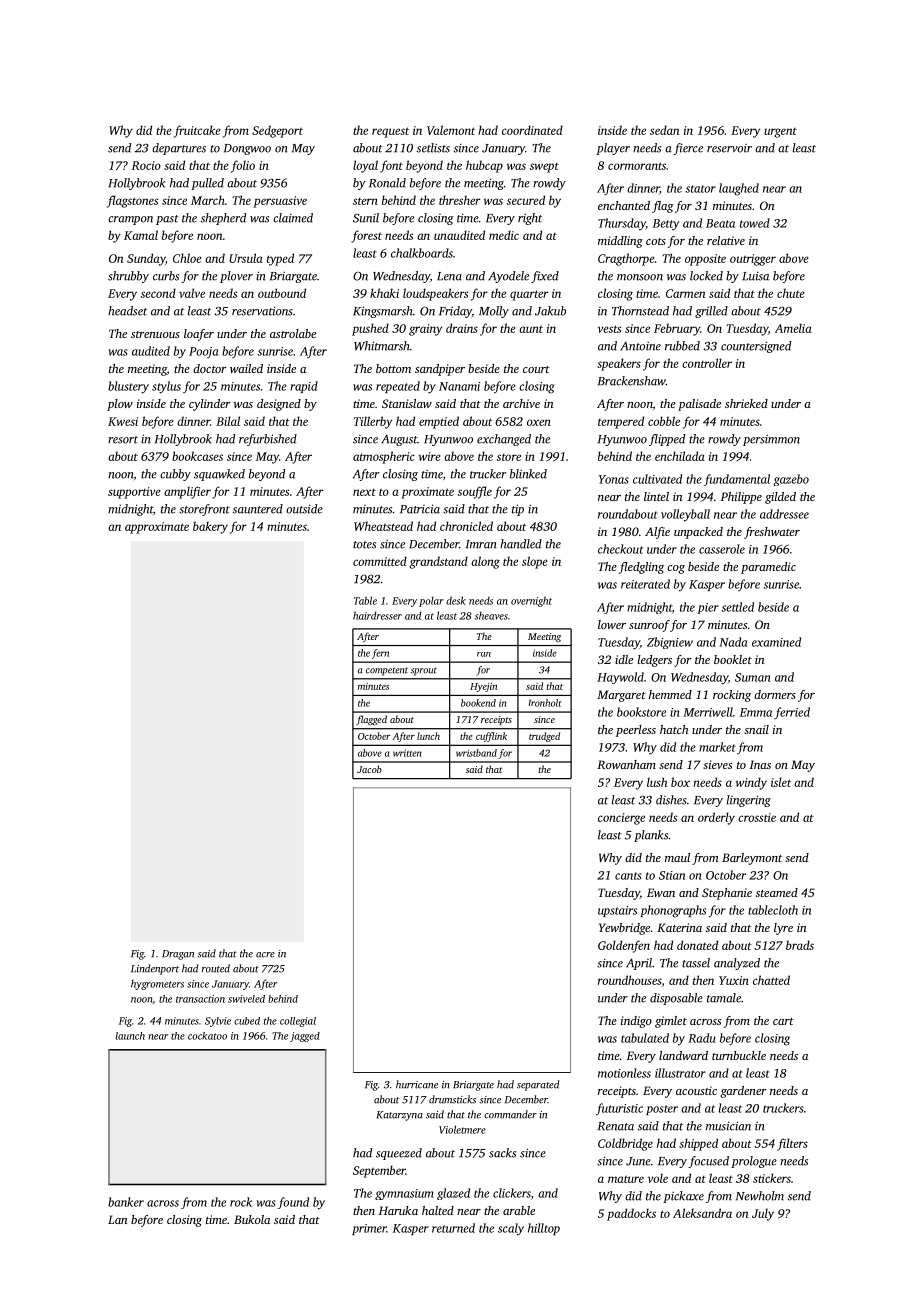  I want to click on oxen, so click(539, 422).
